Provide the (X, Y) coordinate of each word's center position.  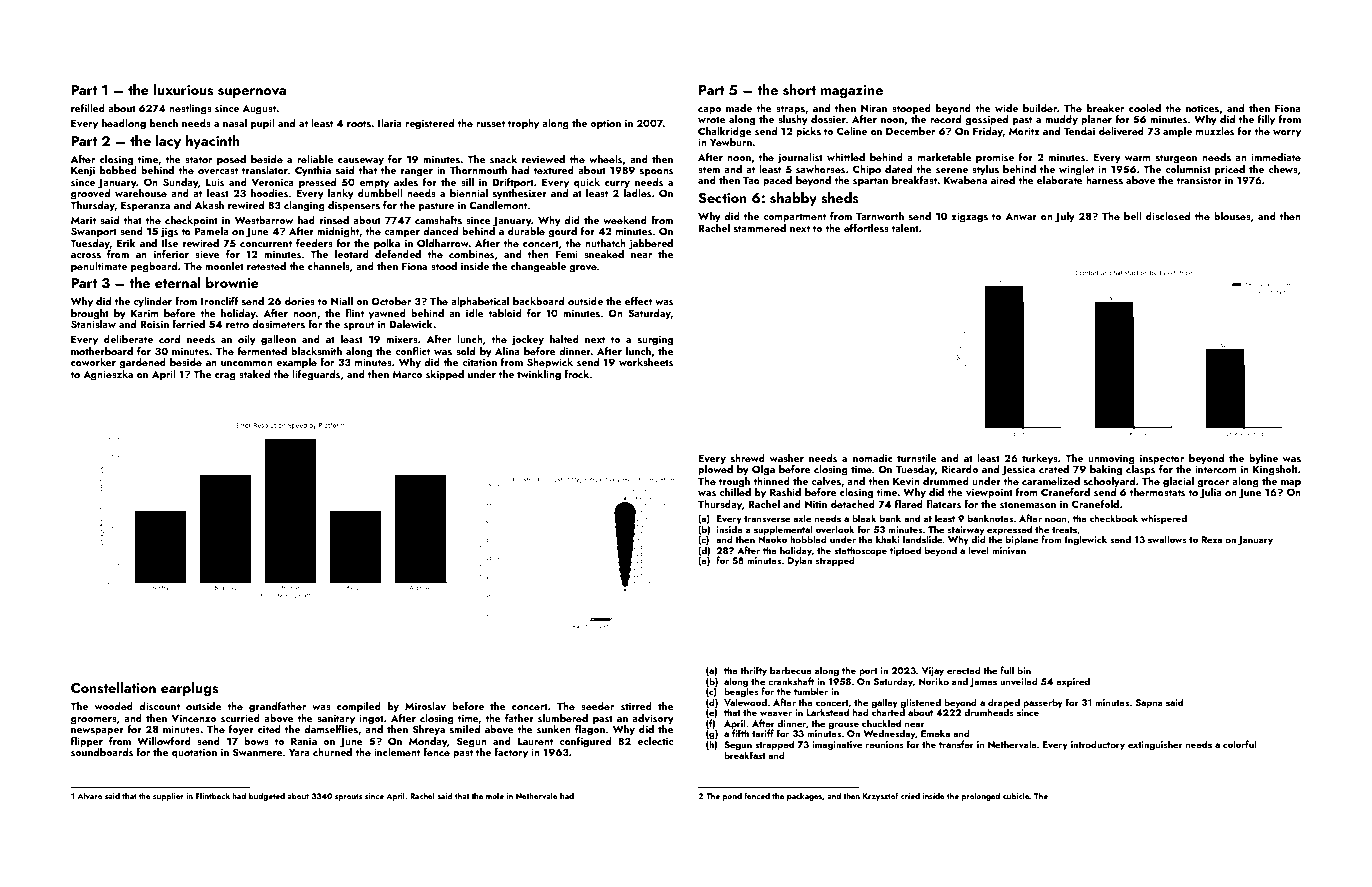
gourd (562, 232)
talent (905, 228)
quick (587, 183)
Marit (83, 220)
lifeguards (316, 375)
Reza (1211, 539)
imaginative (837, 746)
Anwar (1021, 216)
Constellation (113, 688)
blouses (1232, 216)
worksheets (646, 362)
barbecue (791, 670)
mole (495, 796)
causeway (361, 161)
